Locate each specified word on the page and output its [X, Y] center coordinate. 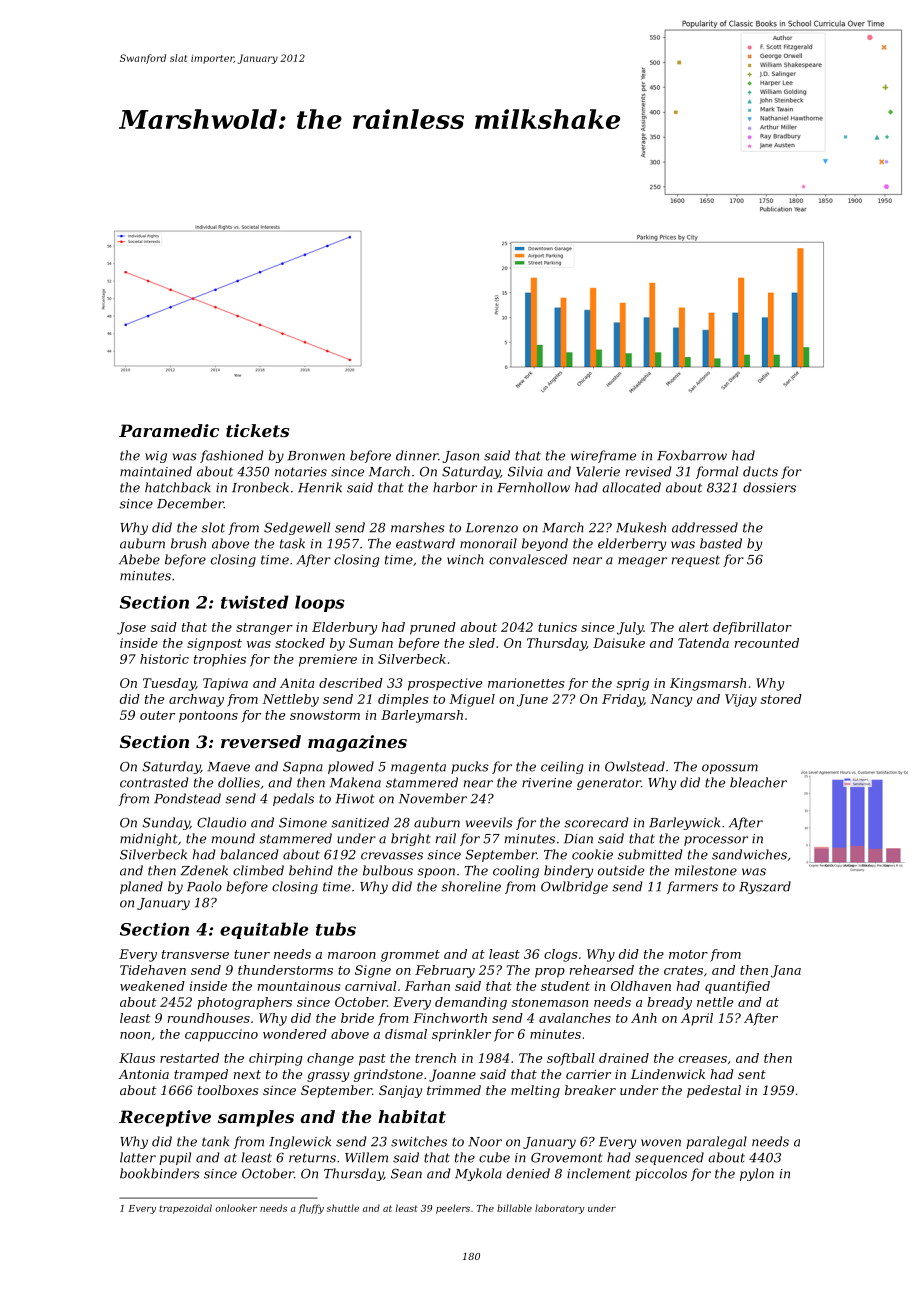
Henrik [320, 487]
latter [138, 1157]
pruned [433, 628]
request [696, 561]
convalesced [528, 559]
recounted [767, 643]
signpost [214, 644]
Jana [786, 971]
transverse [195, 954]
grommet [410, 956]
